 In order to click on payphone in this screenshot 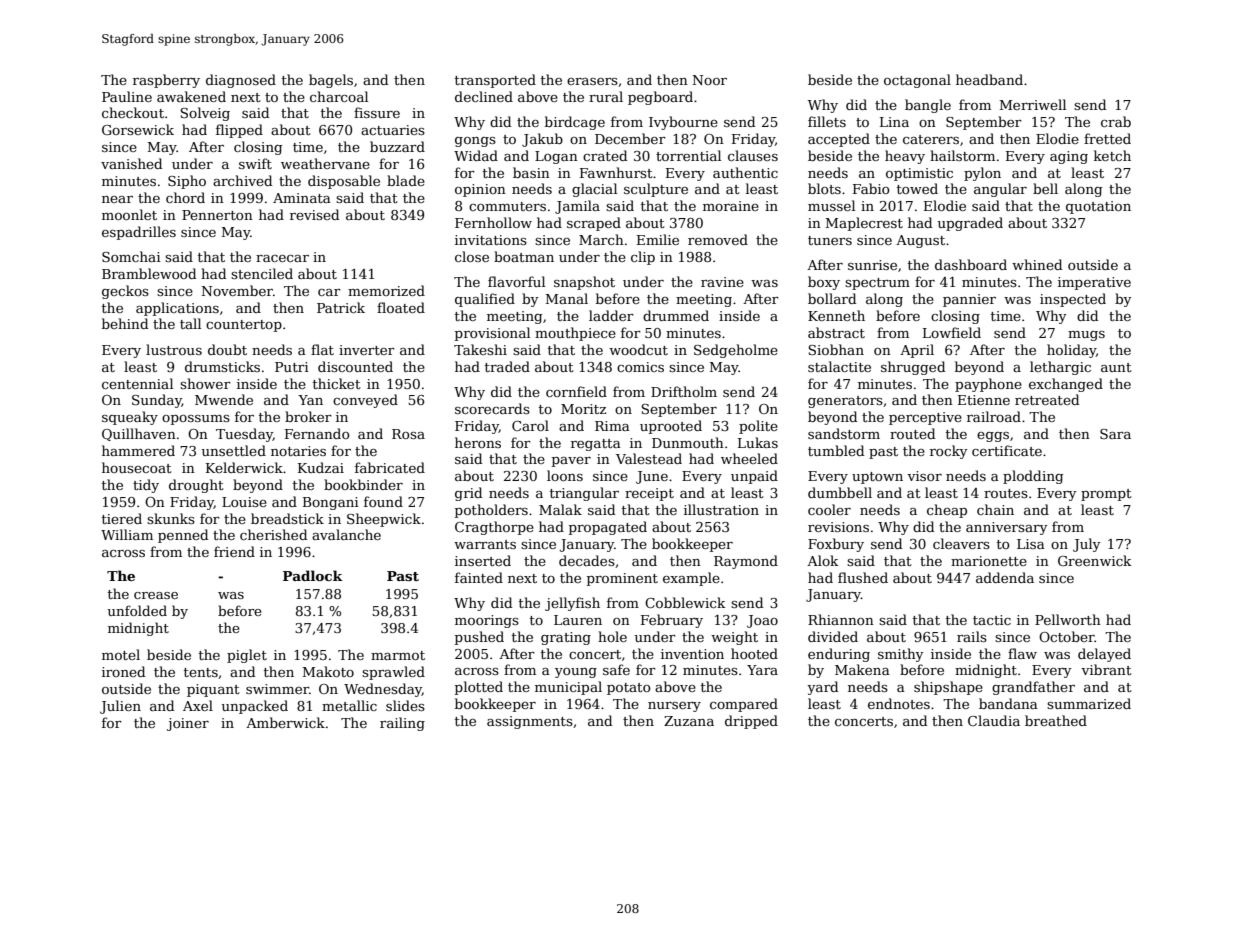, I will do `click(988, 385)`.
